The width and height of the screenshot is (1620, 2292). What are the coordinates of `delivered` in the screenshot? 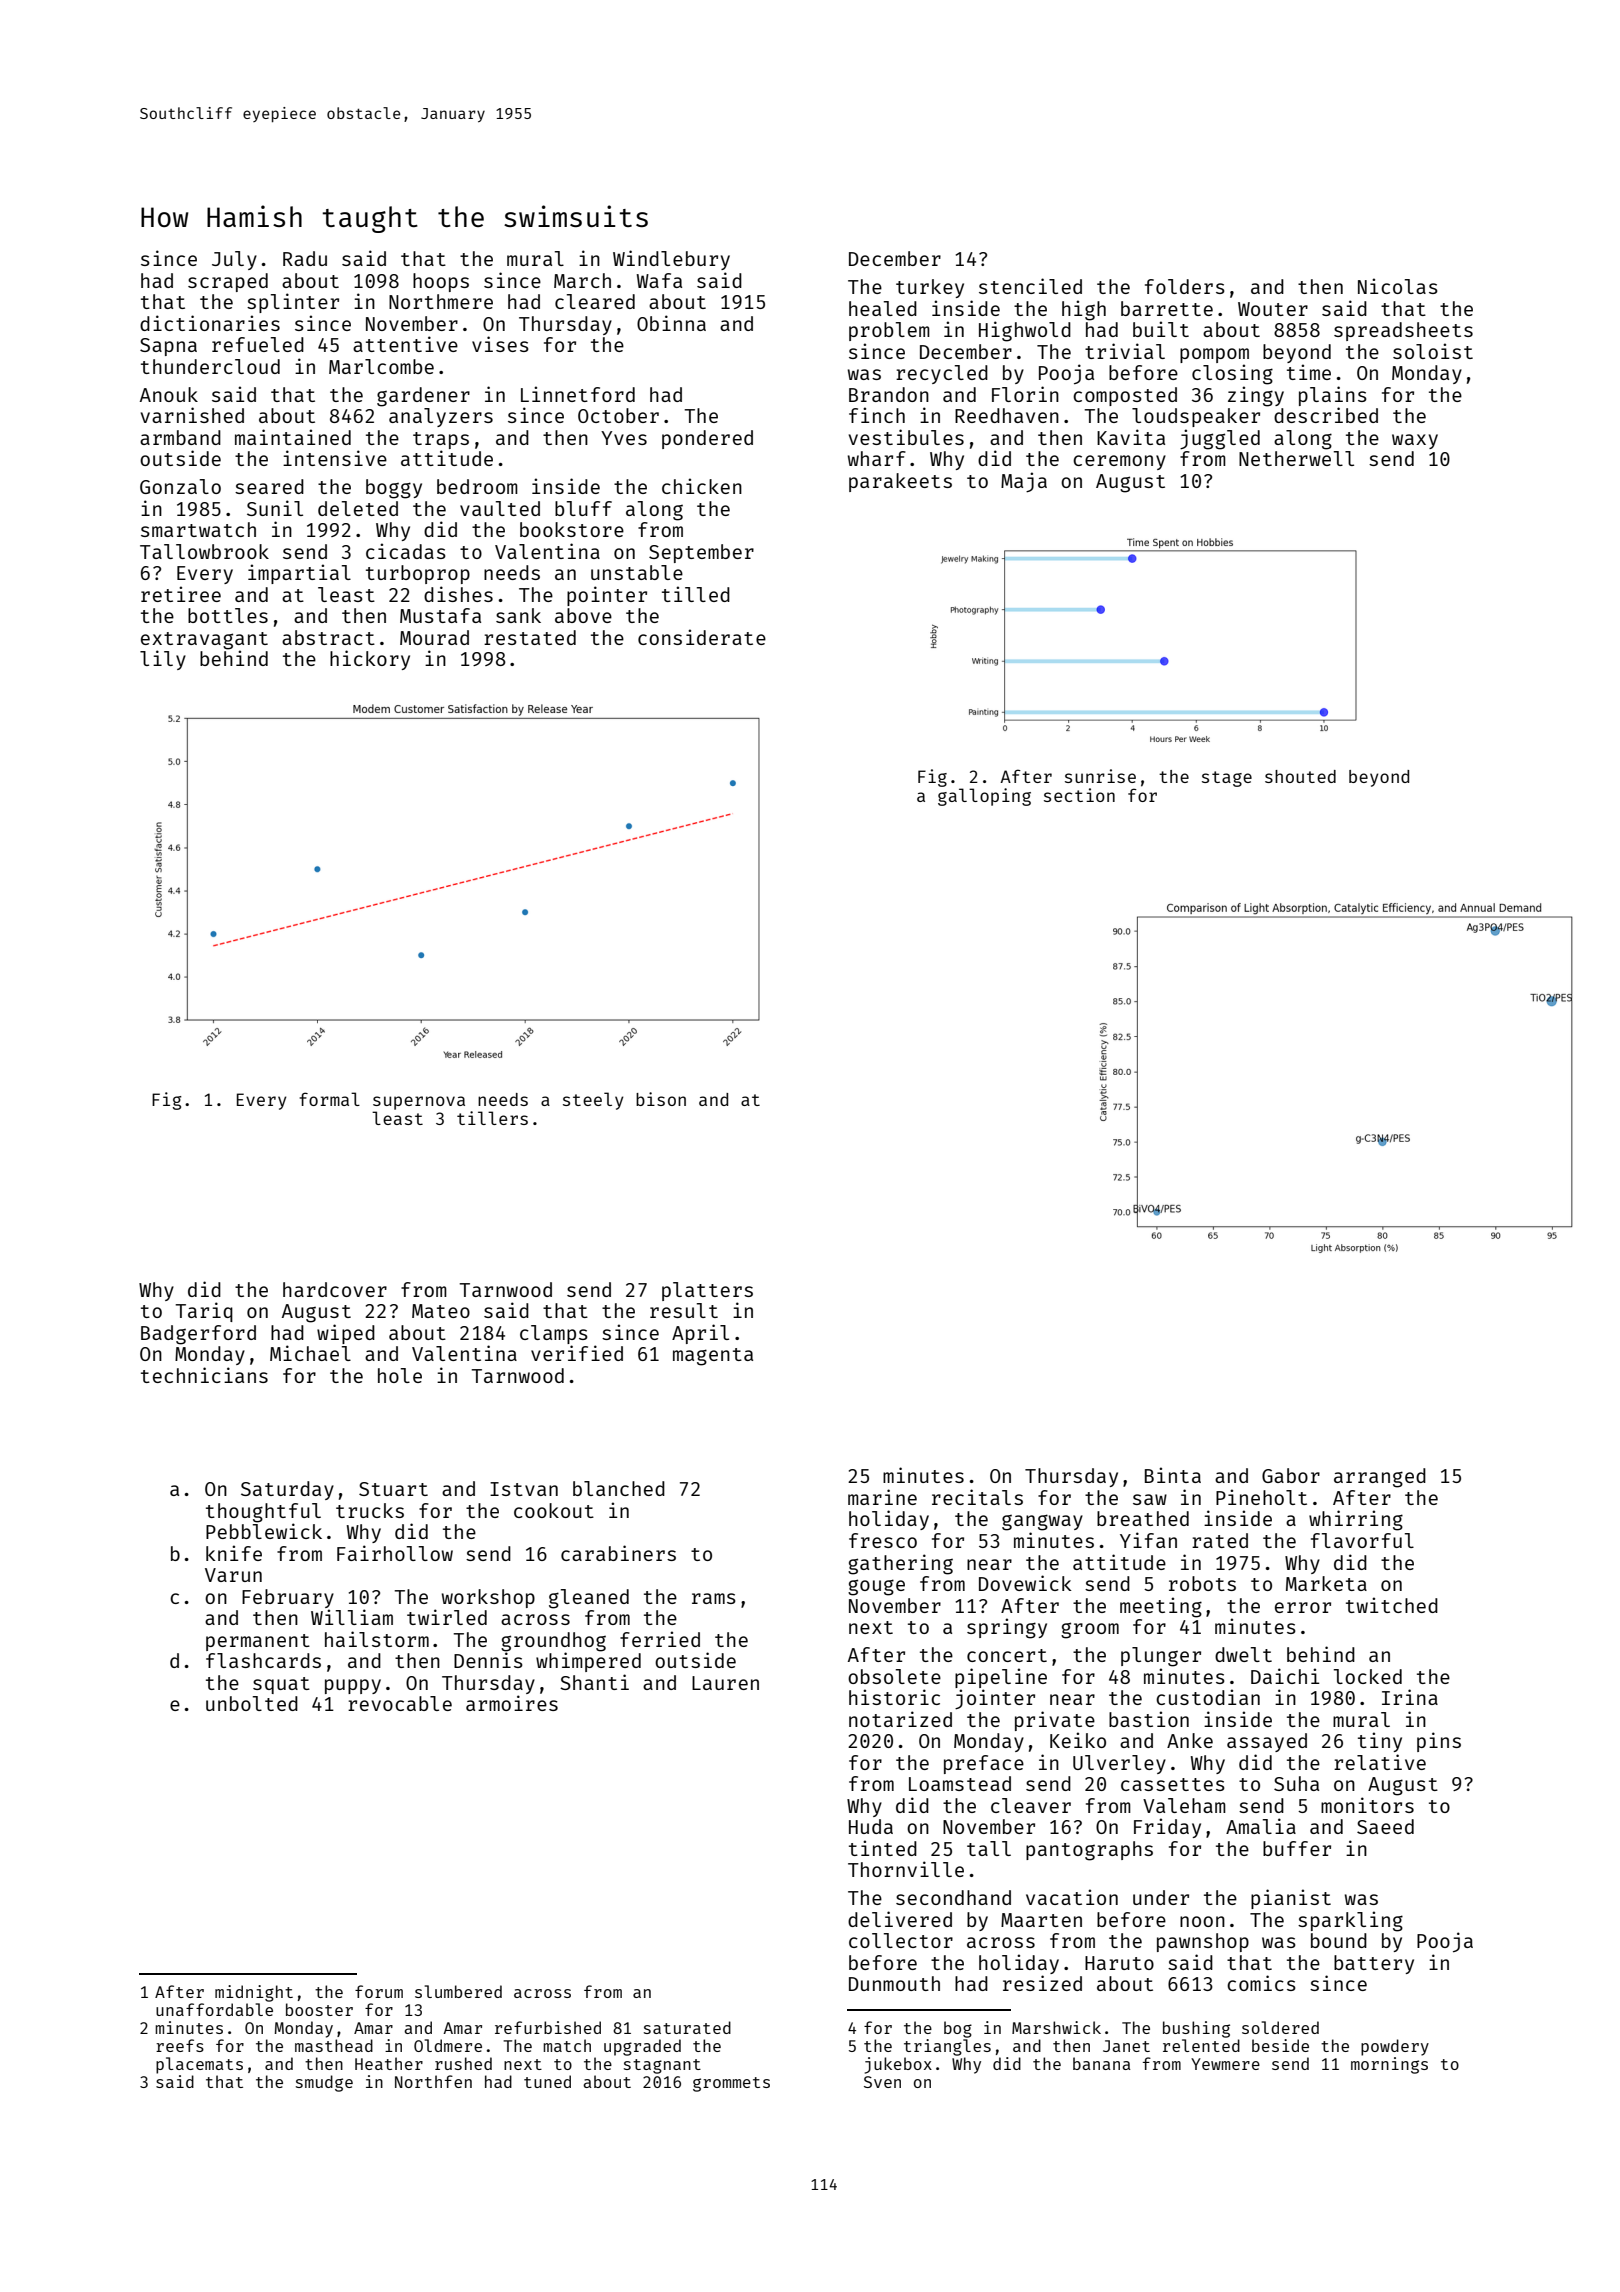 It's located at (900, 1919).
